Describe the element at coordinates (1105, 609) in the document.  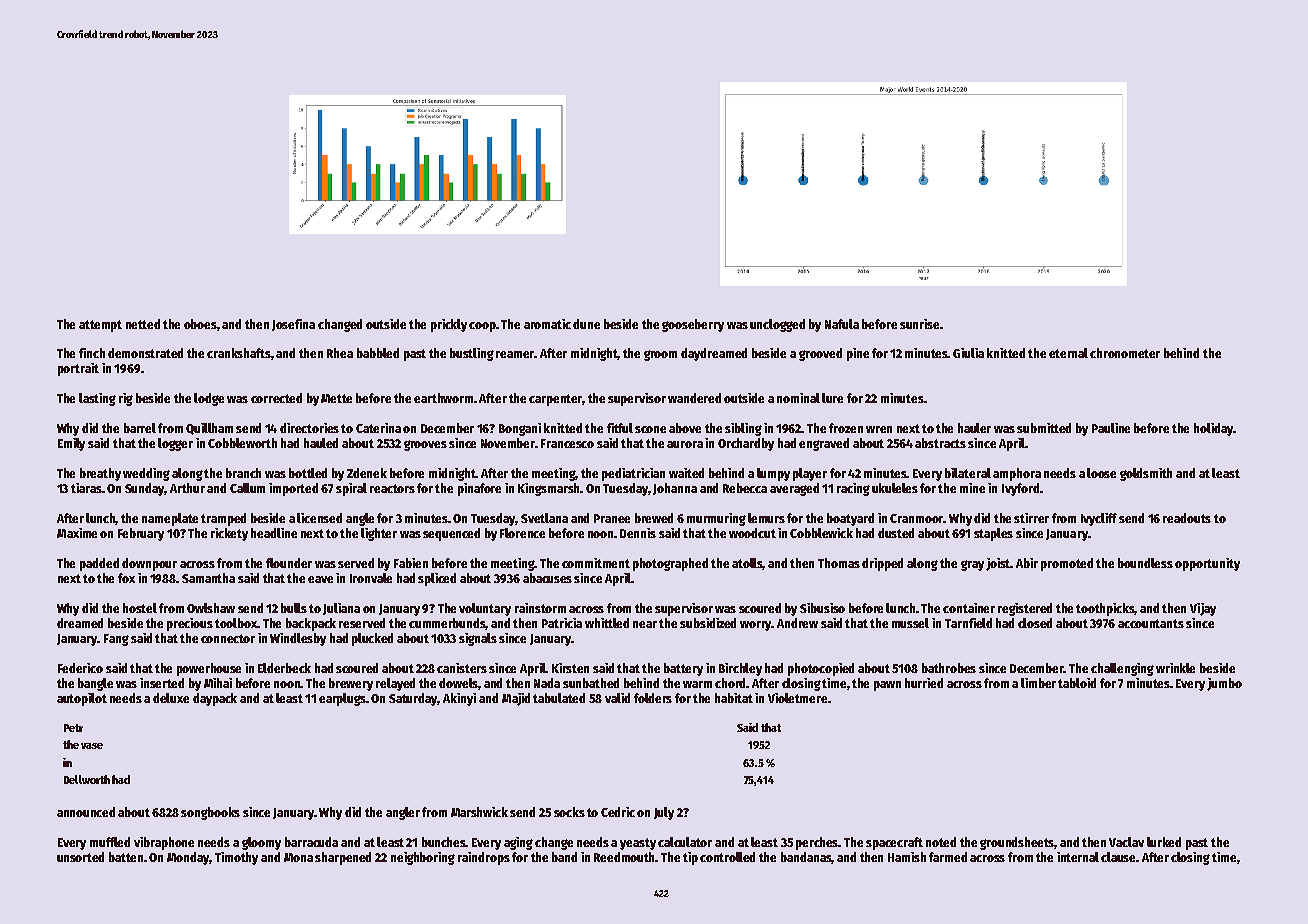
I see `toothpicks` at that location.
